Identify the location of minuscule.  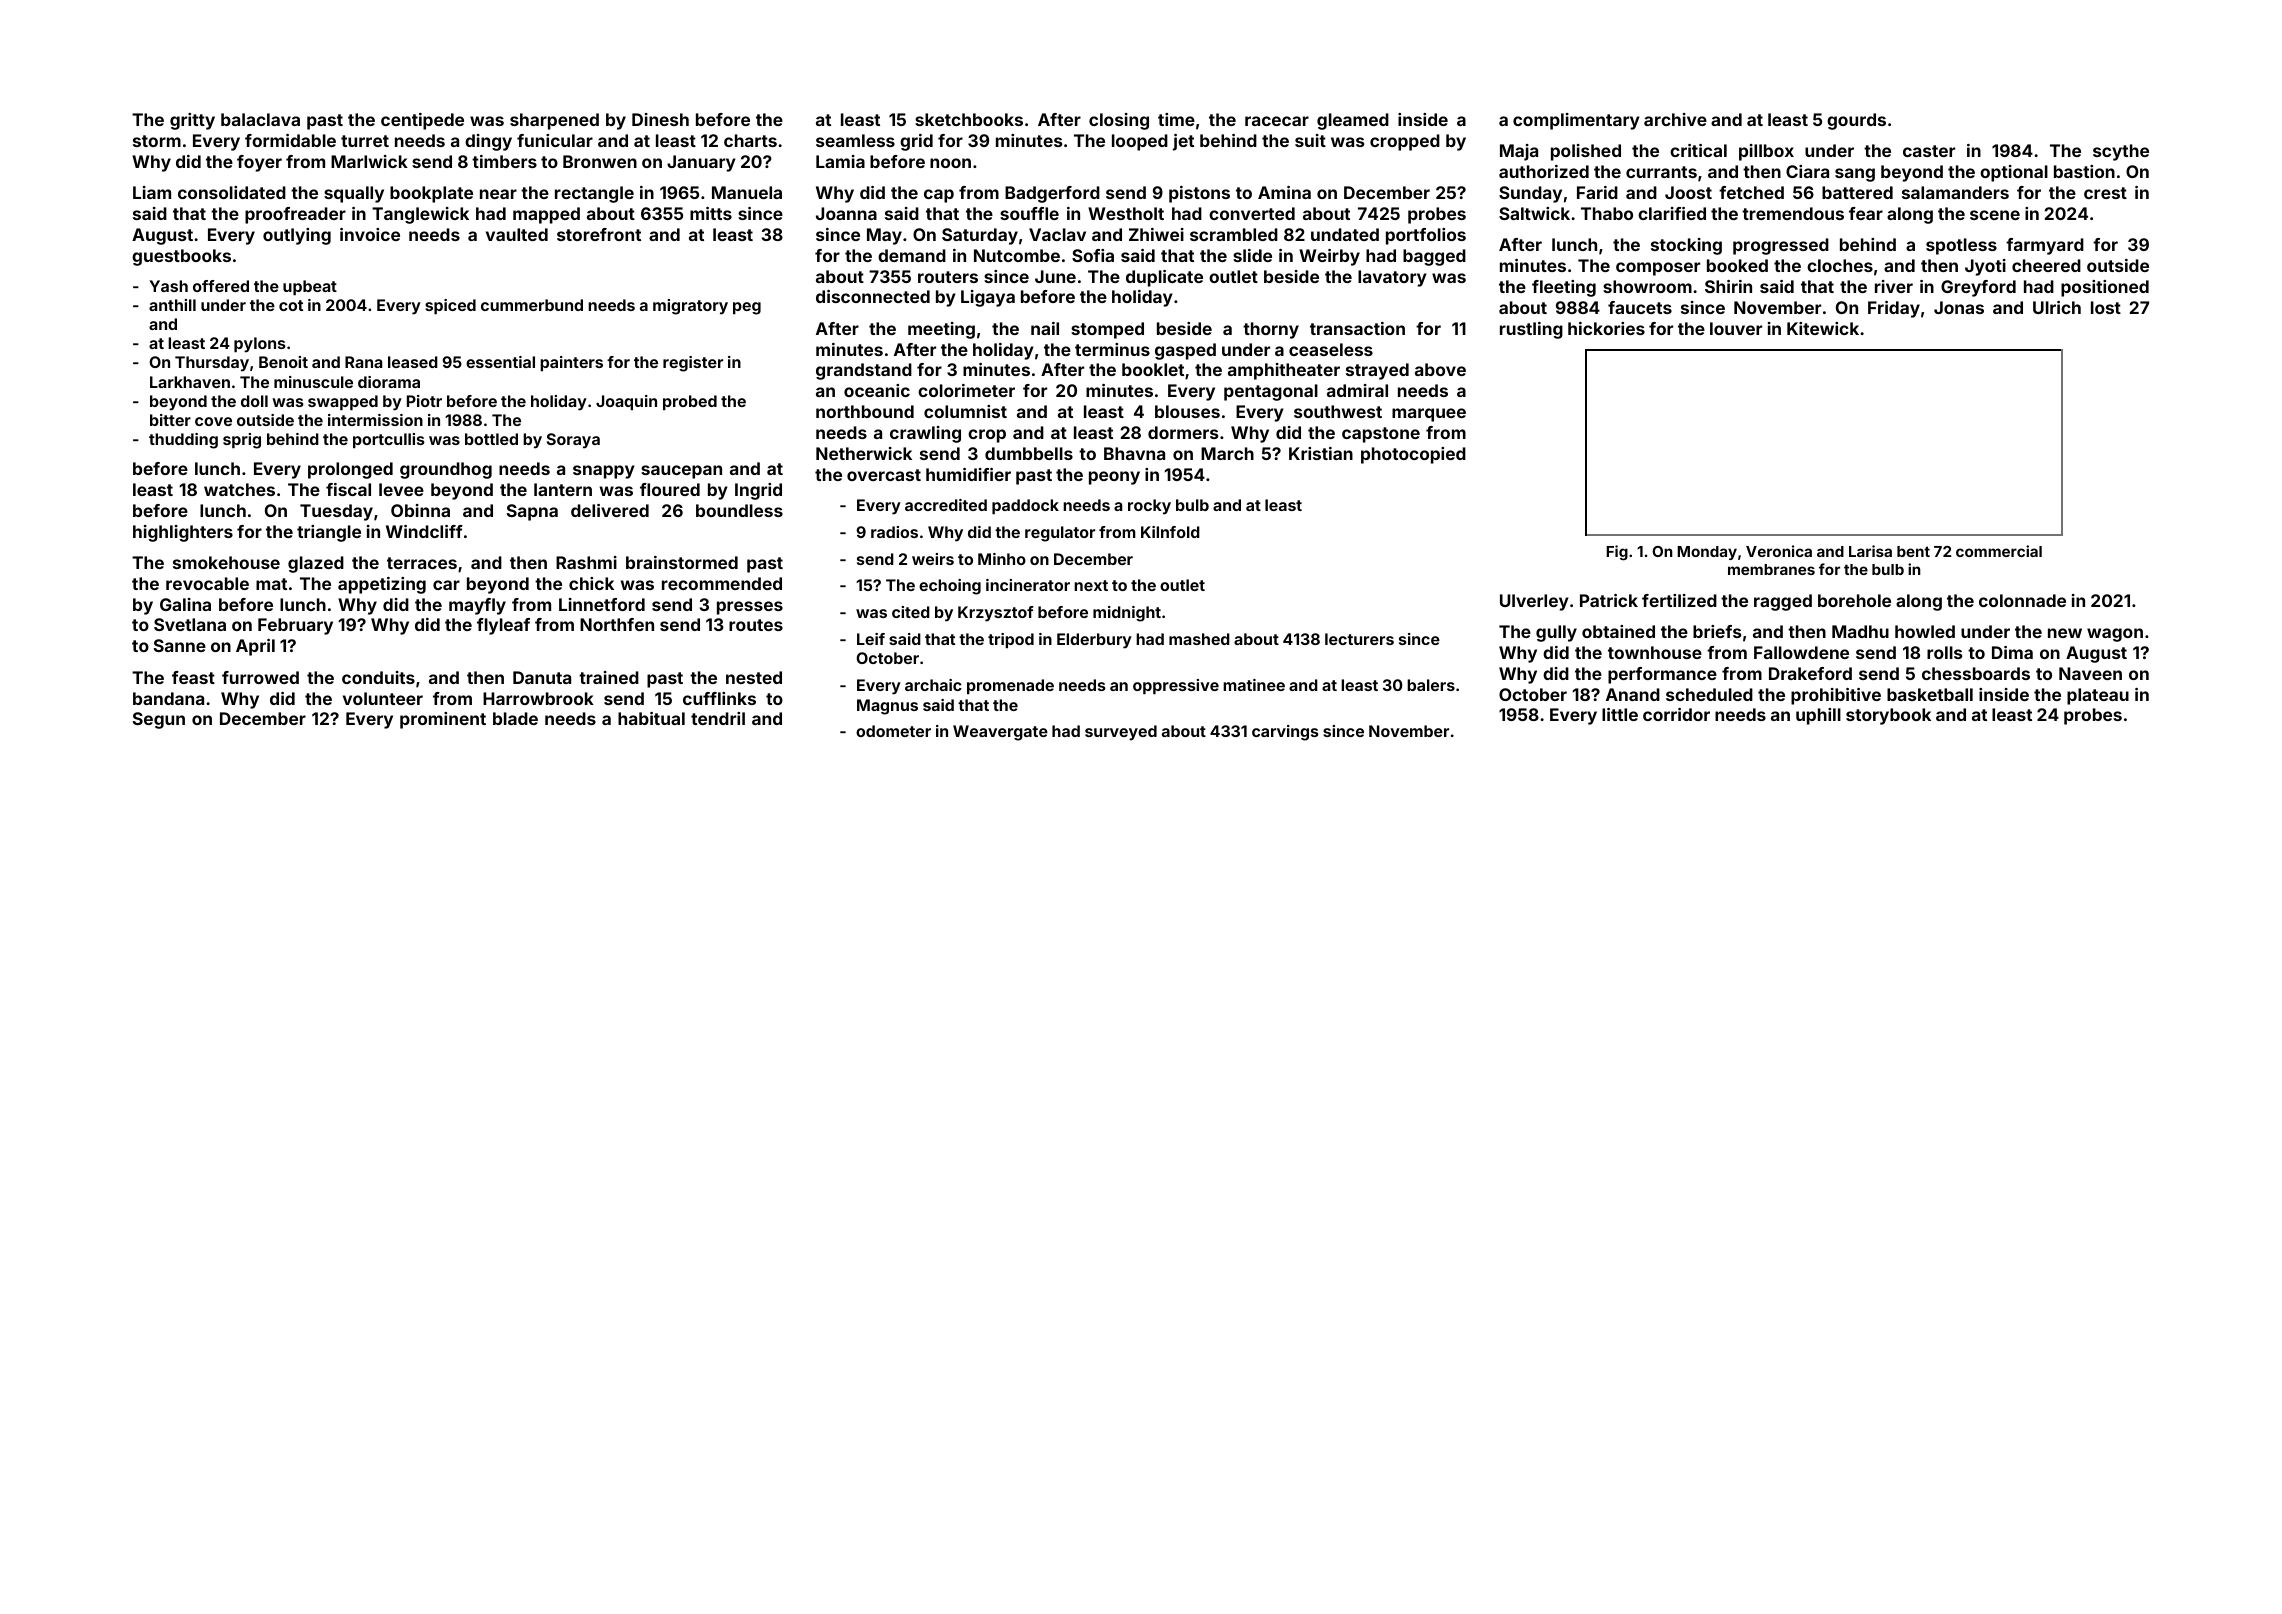
(313, 382).
